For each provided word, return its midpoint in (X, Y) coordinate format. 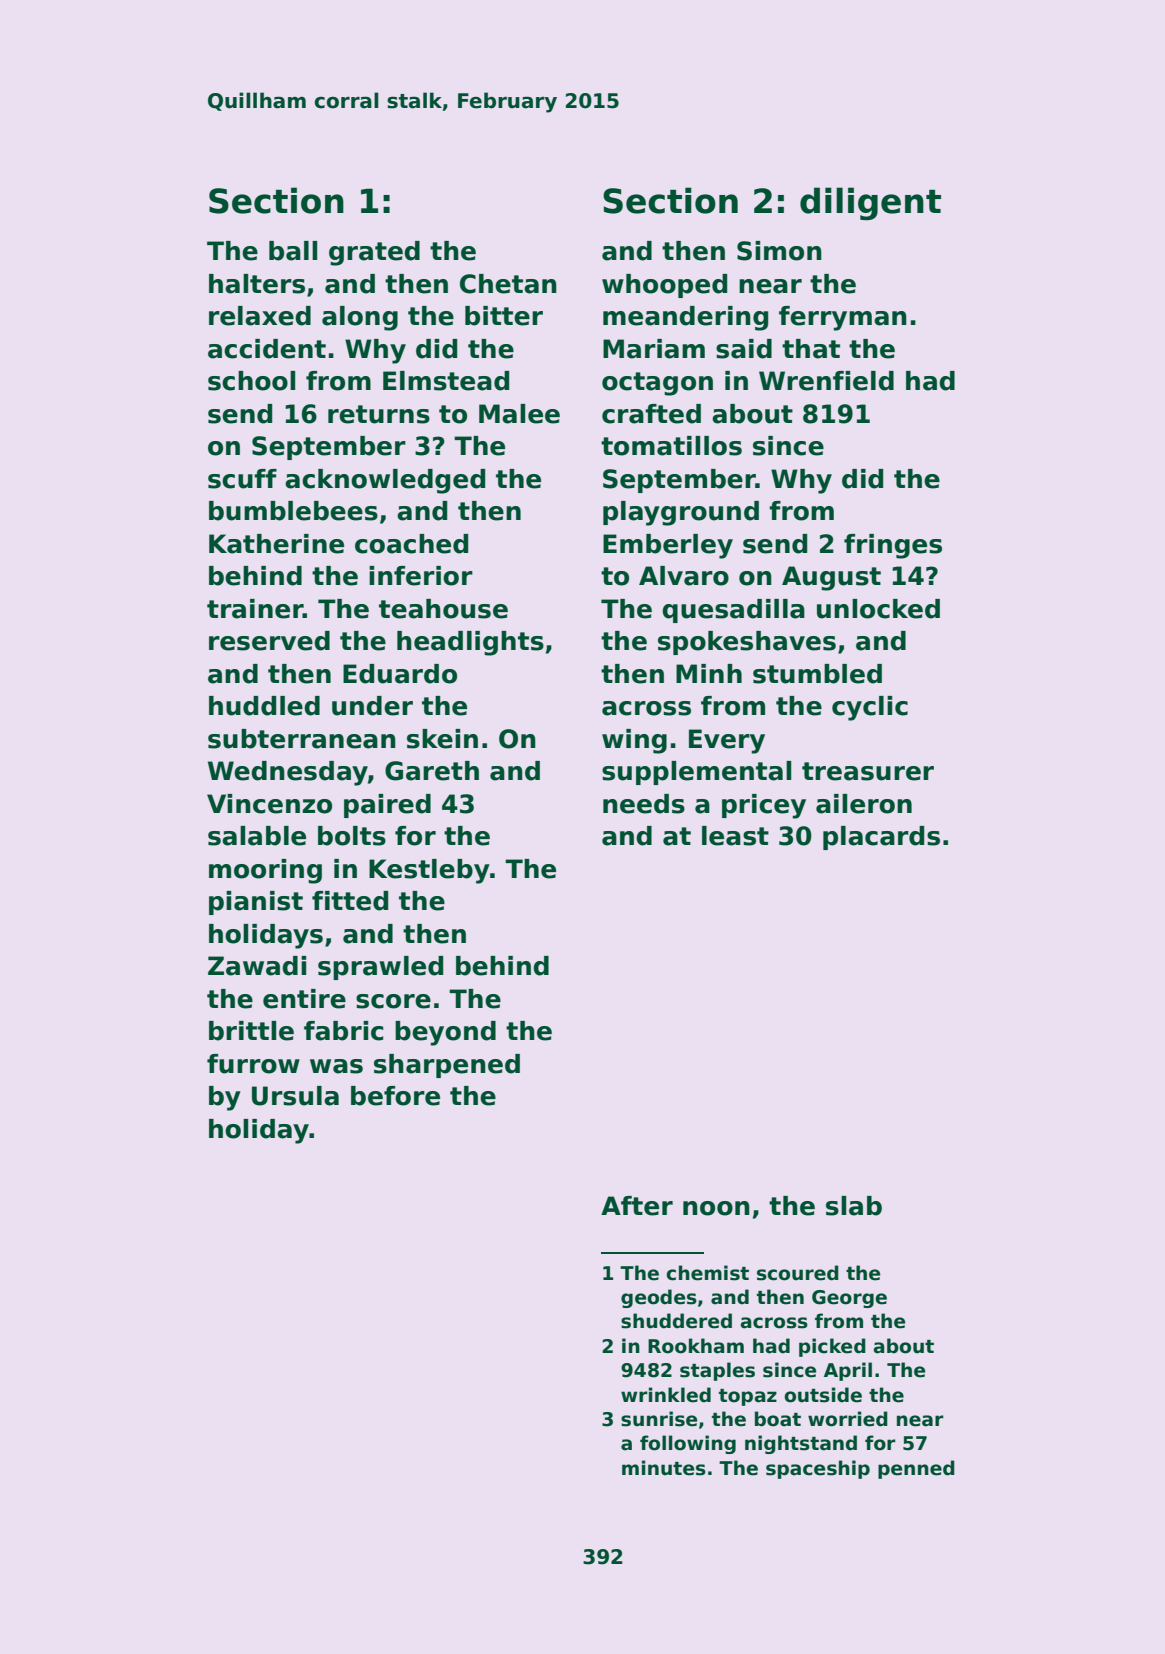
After (637, 1206)
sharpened (447, 1066)
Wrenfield (826, 381)
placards (881, 838)
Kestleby (429, 871)
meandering (685, 318)
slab (854, 1206)
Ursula (295, 1096)
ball (293, 251)
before (395, 1096)
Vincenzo (269, 804)
